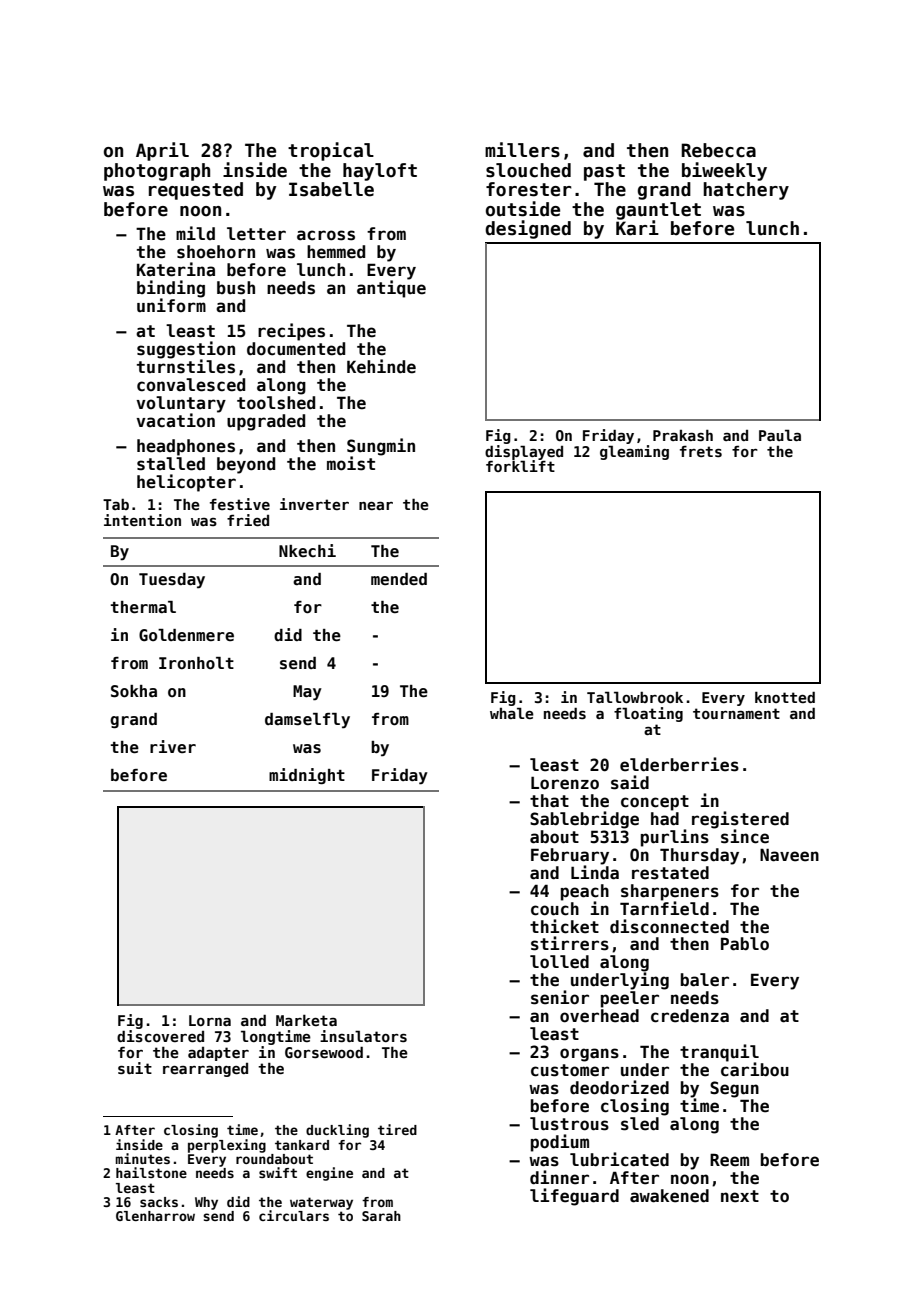 This screenshot has width=924, height=1314. Describe the element at coordinates (746, 191) in the screenshot. I see `hatchery` at that location.
